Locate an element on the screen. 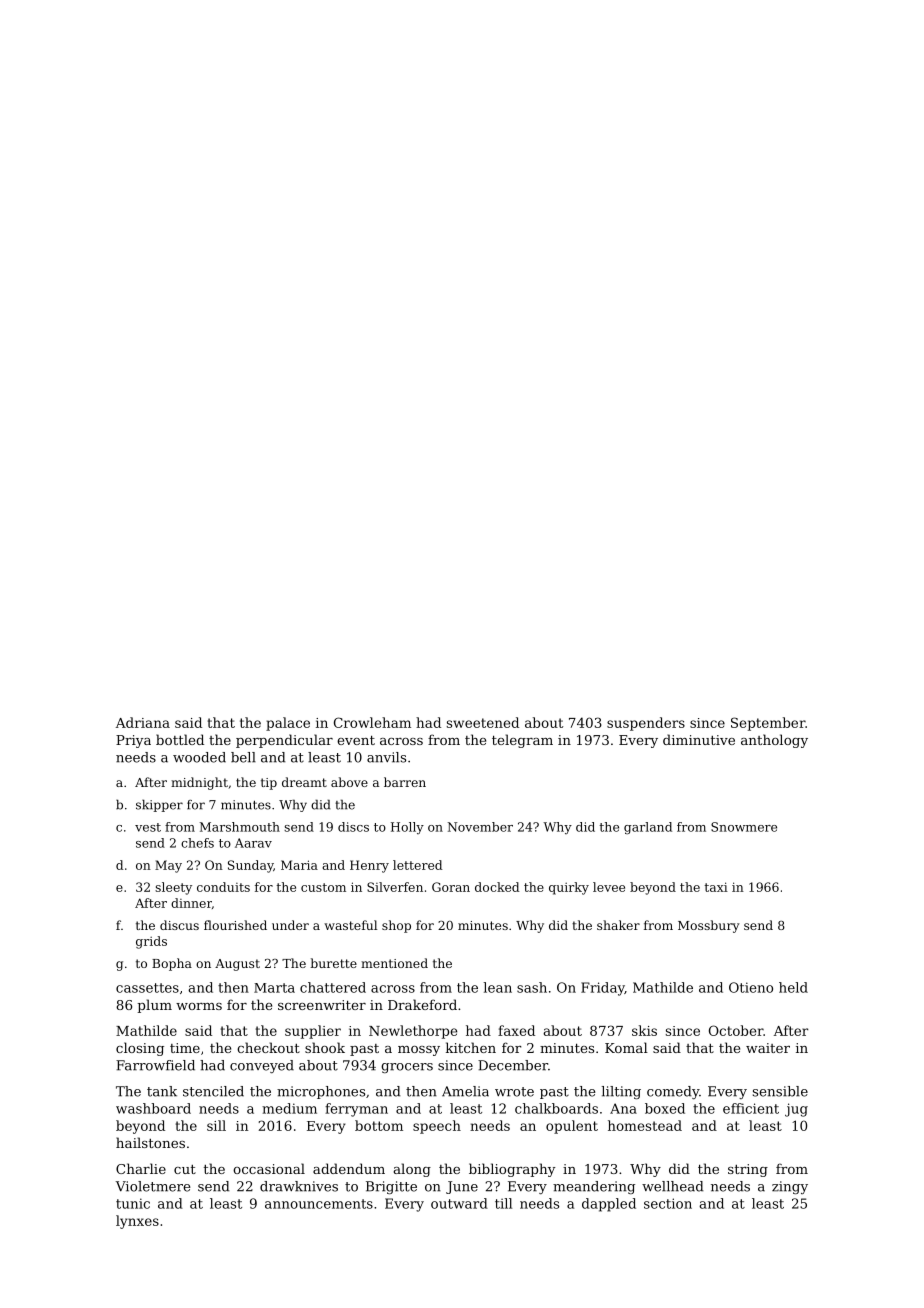  drawknives is located at coordinates (299, 1186).
